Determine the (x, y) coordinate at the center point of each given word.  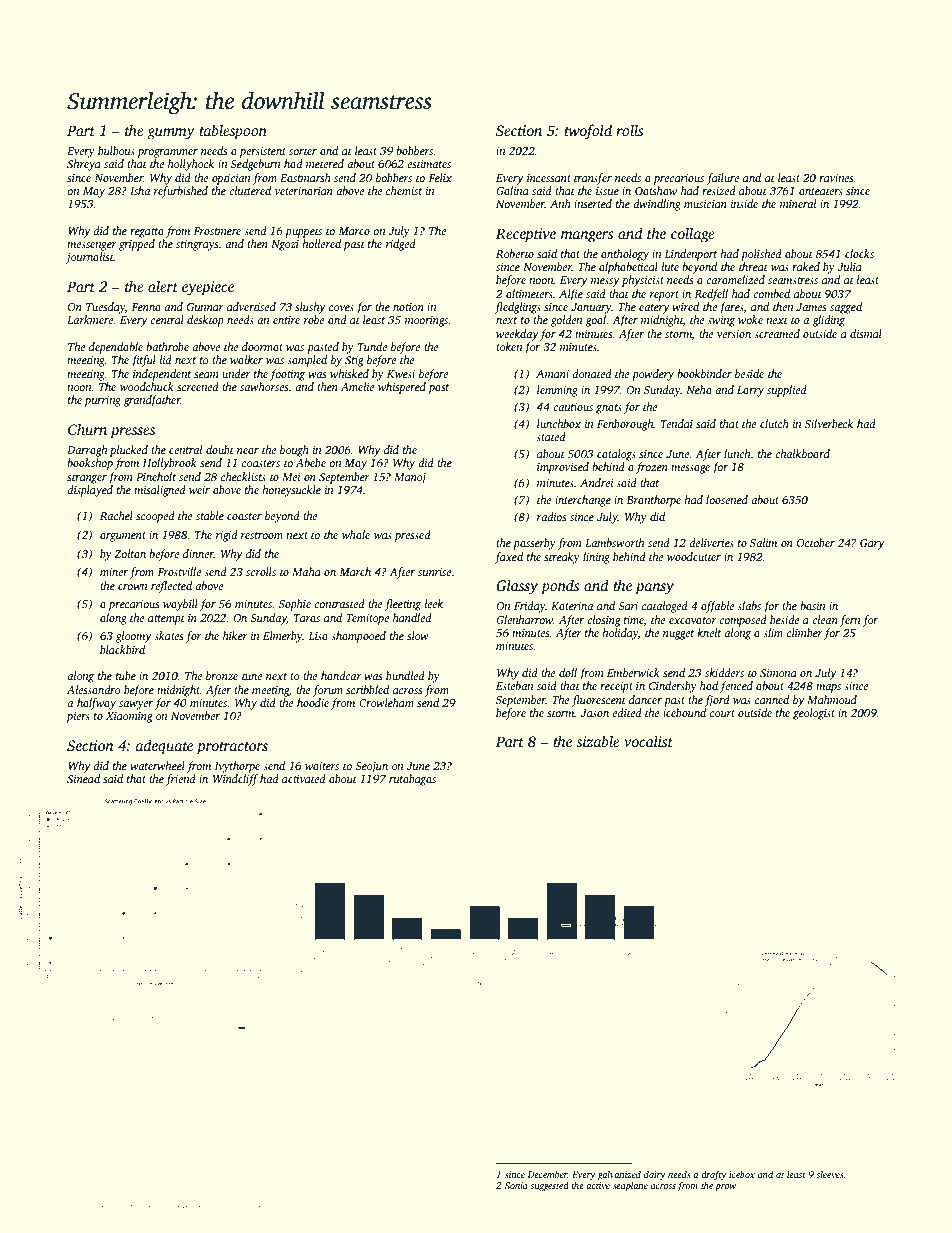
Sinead (83, 778)
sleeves (830, 1174)
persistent (262, 152)
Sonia (516, 1185)
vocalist (648, 741)
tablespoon (233, 132)
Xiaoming (129, 717)
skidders (724, 672)
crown (133, 587)
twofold (588, 132)
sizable (598, 741)
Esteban (515, 685)
